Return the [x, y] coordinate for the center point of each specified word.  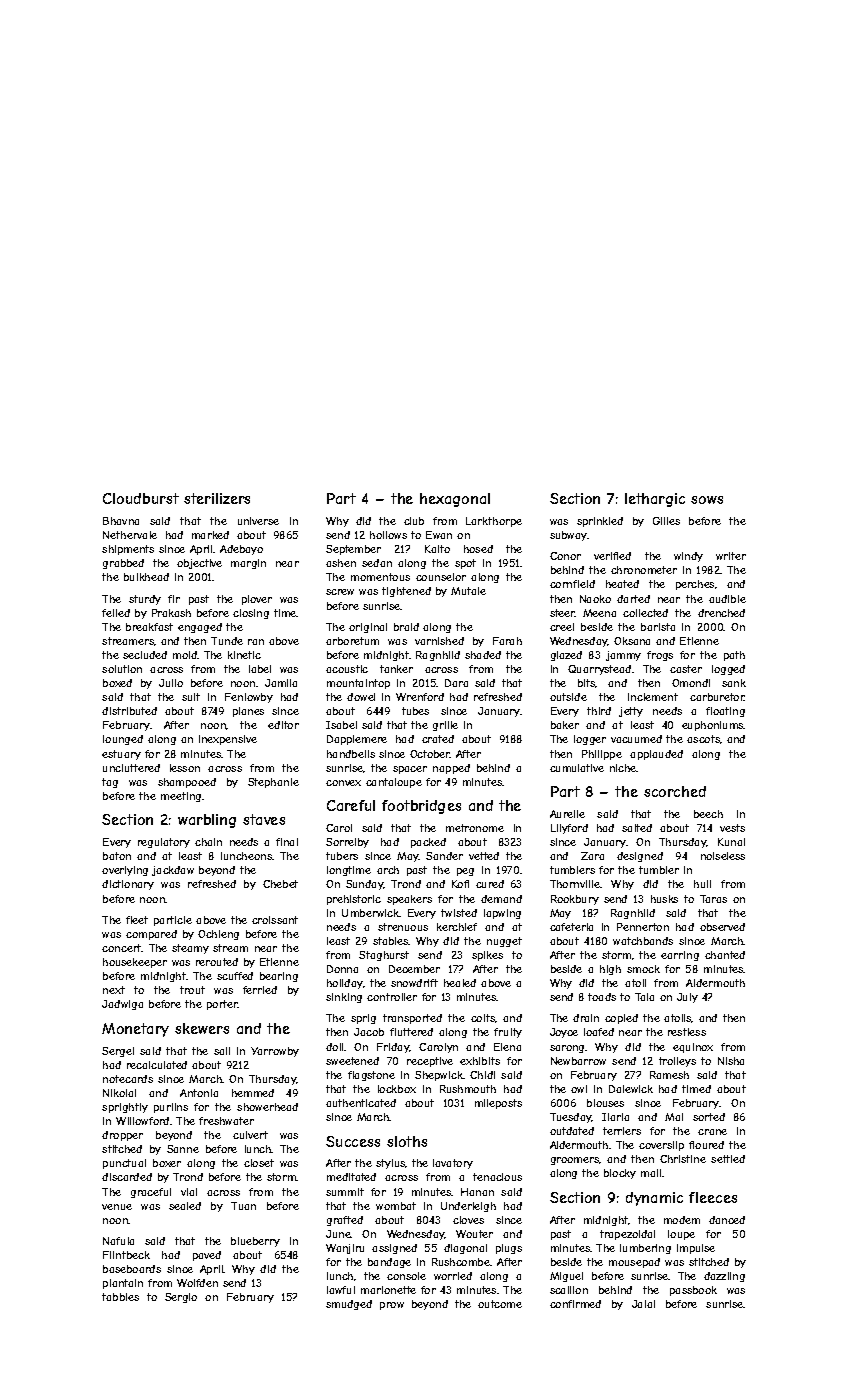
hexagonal [455, 500]
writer [731, 556]
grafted [345, 1221]
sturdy [145, 600]
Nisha [731, 1061]
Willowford [142, 1121]
